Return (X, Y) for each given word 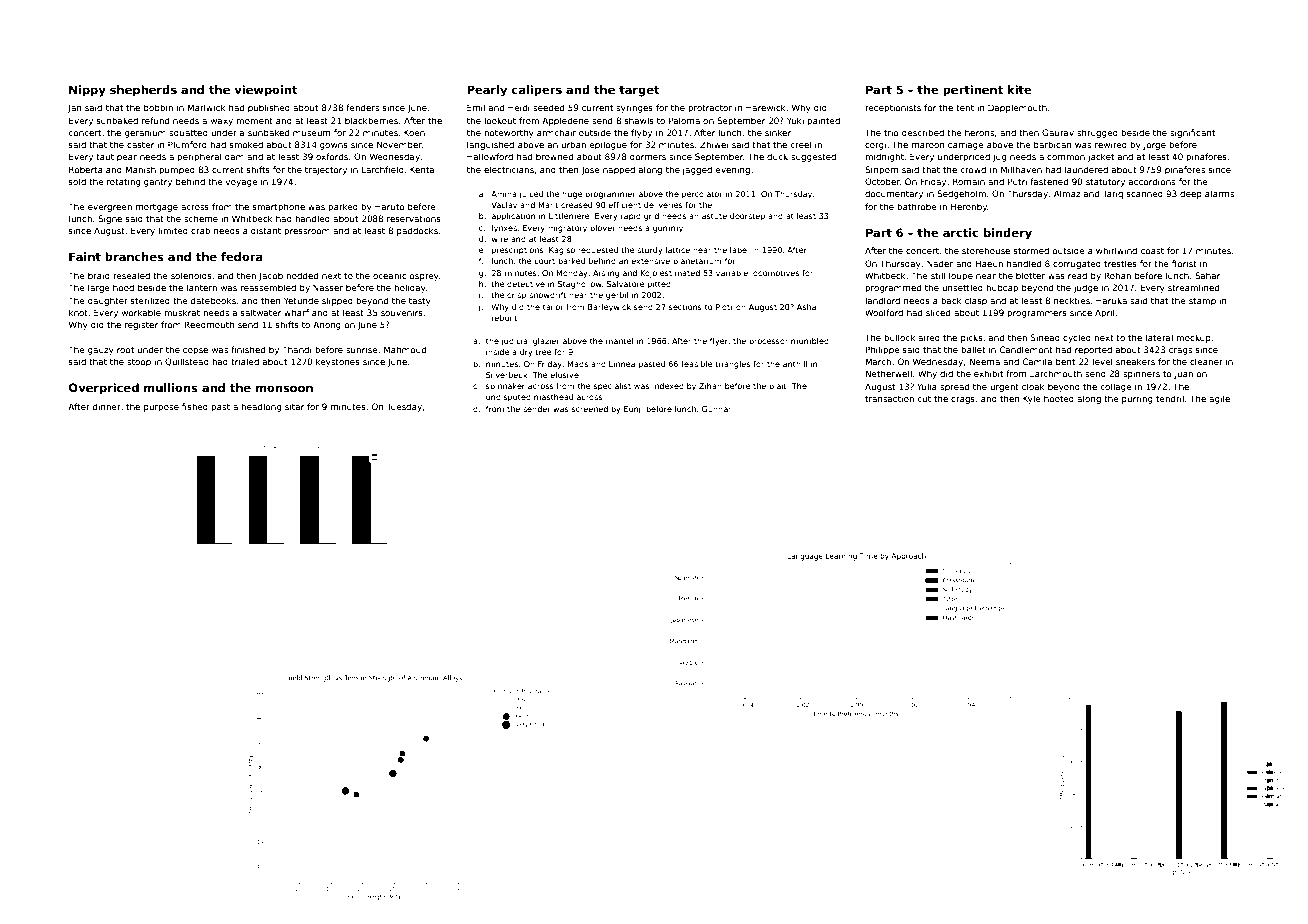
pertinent (973, 91)
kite (1020, 89)
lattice (678, 250)
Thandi (297, 349)
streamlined (1193, 287)
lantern (202, 287)
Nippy (87, 91)
